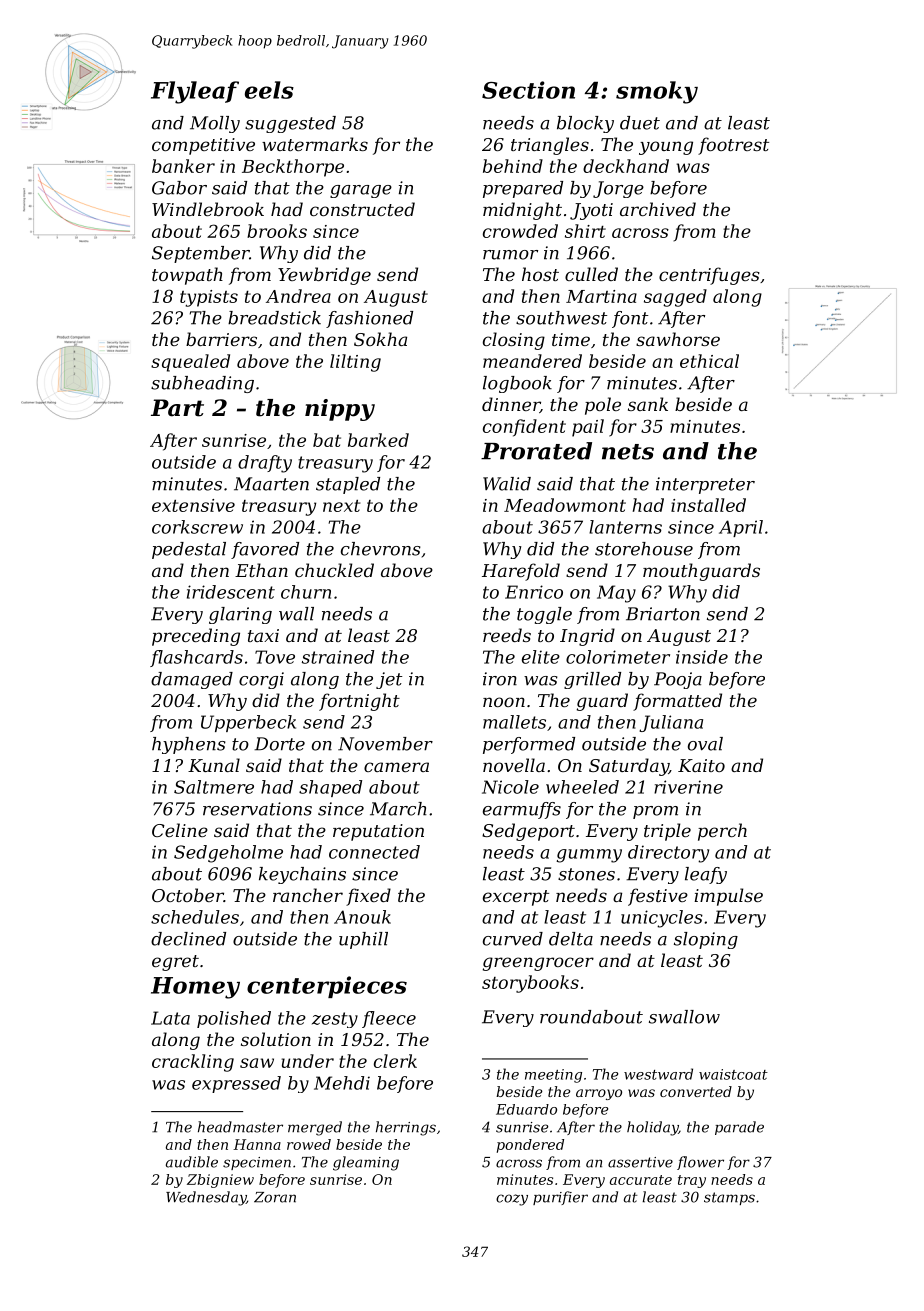  Describe the element at coordinates (722, 832) in the screenshot. I see `perch` at that location.
